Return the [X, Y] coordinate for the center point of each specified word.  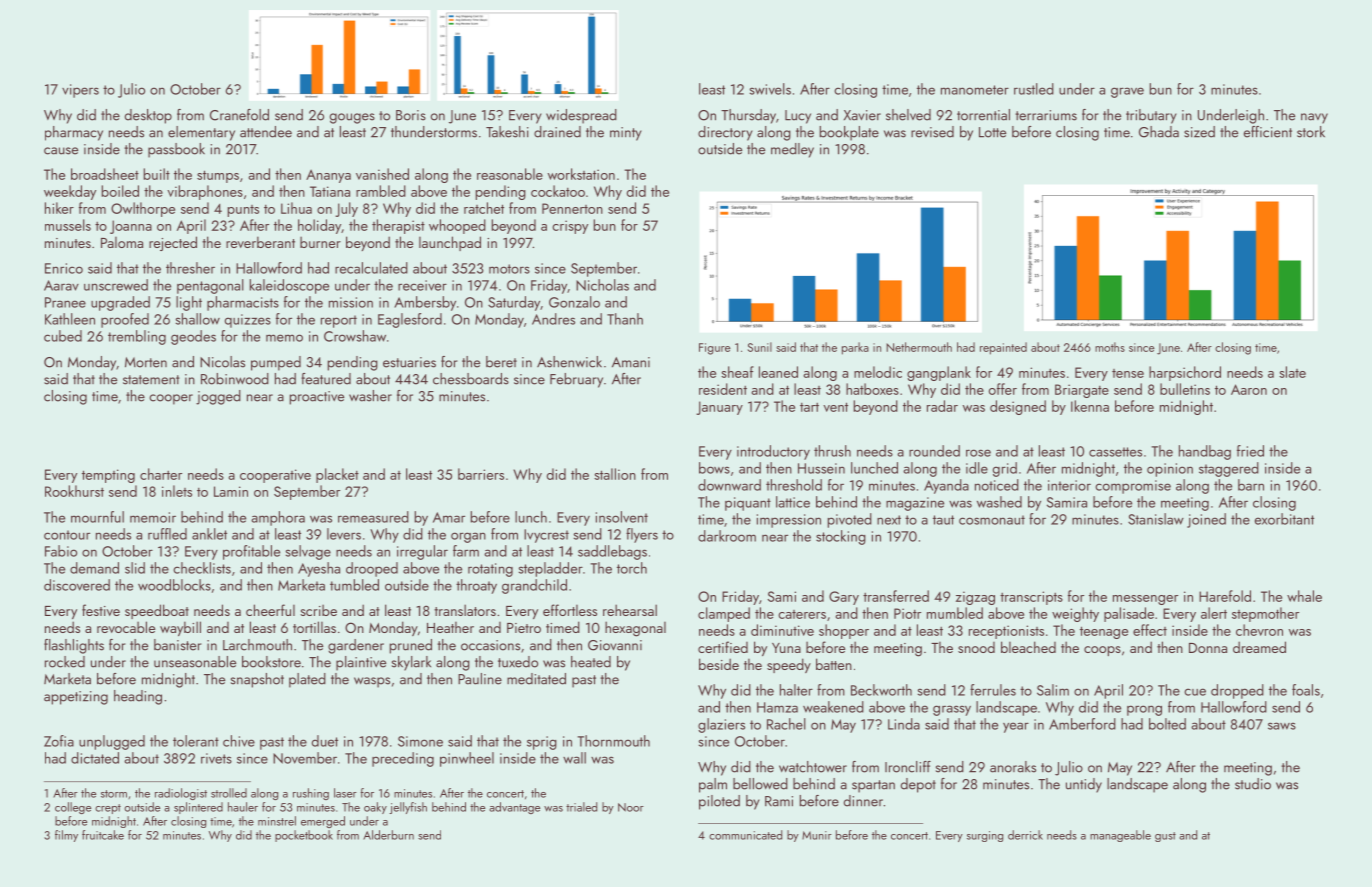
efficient [1268, 132]
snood [976, 647]
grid [1005, 469]
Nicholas [602, 285]
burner [320, 242]
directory [725, 133]
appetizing [76, 698]
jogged [218, 397]
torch [632, 568]
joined [1206, 520]
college [73, 808]
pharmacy [74, 133]
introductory [773, 452]
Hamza [777, 707]
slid [135, 568]
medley [792, 150]
